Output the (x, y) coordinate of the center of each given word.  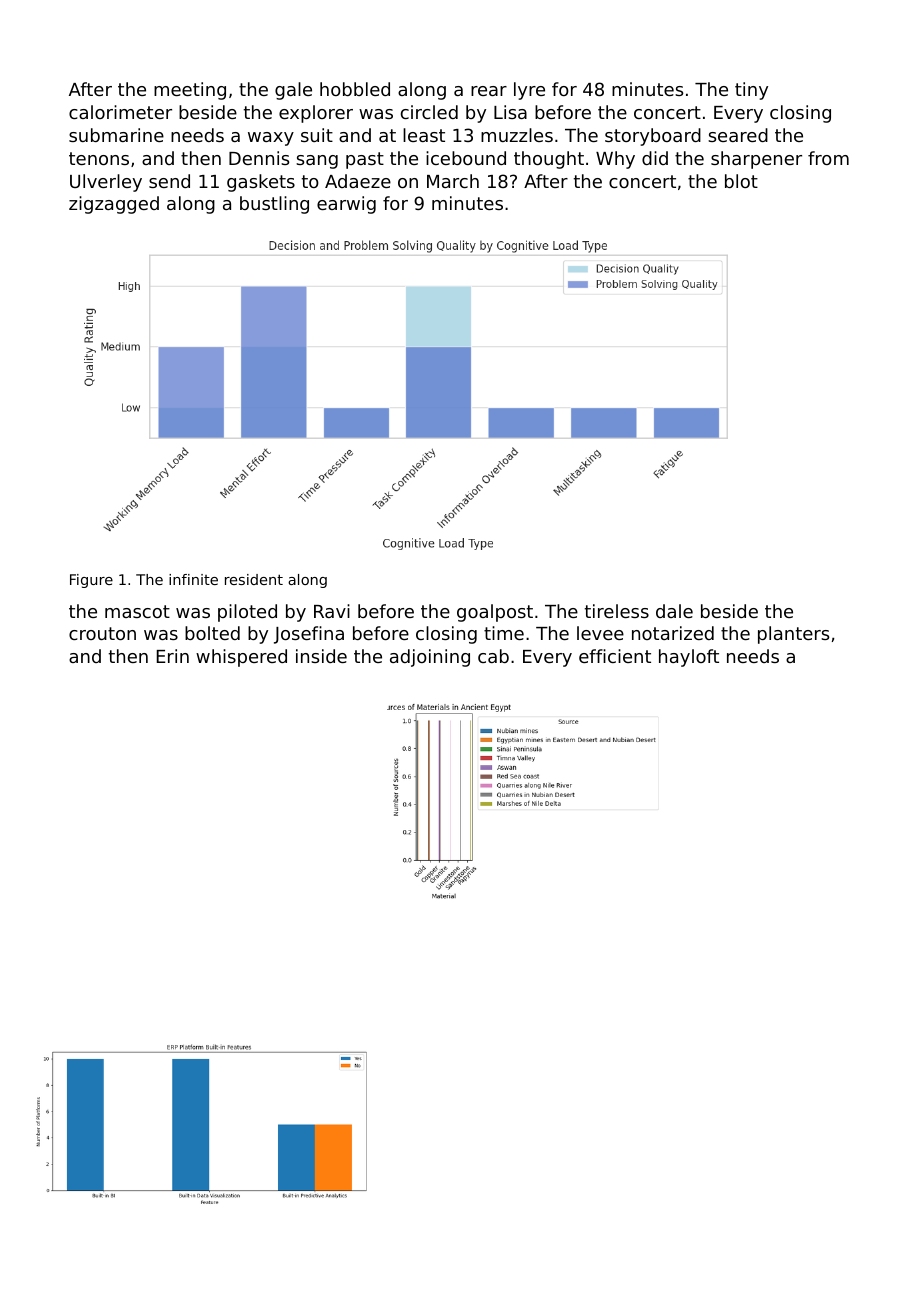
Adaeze (358, 181)
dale (674, 611)
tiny (751, 91)
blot (741, 181)
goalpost (495, 613)
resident (254, 579)
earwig (346, 205)
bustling (274, 205)
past (365, 160)
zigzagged (114, 205)
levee (600, 633)
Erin (173, 656)
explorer (316, 114)
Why (615, 160)
